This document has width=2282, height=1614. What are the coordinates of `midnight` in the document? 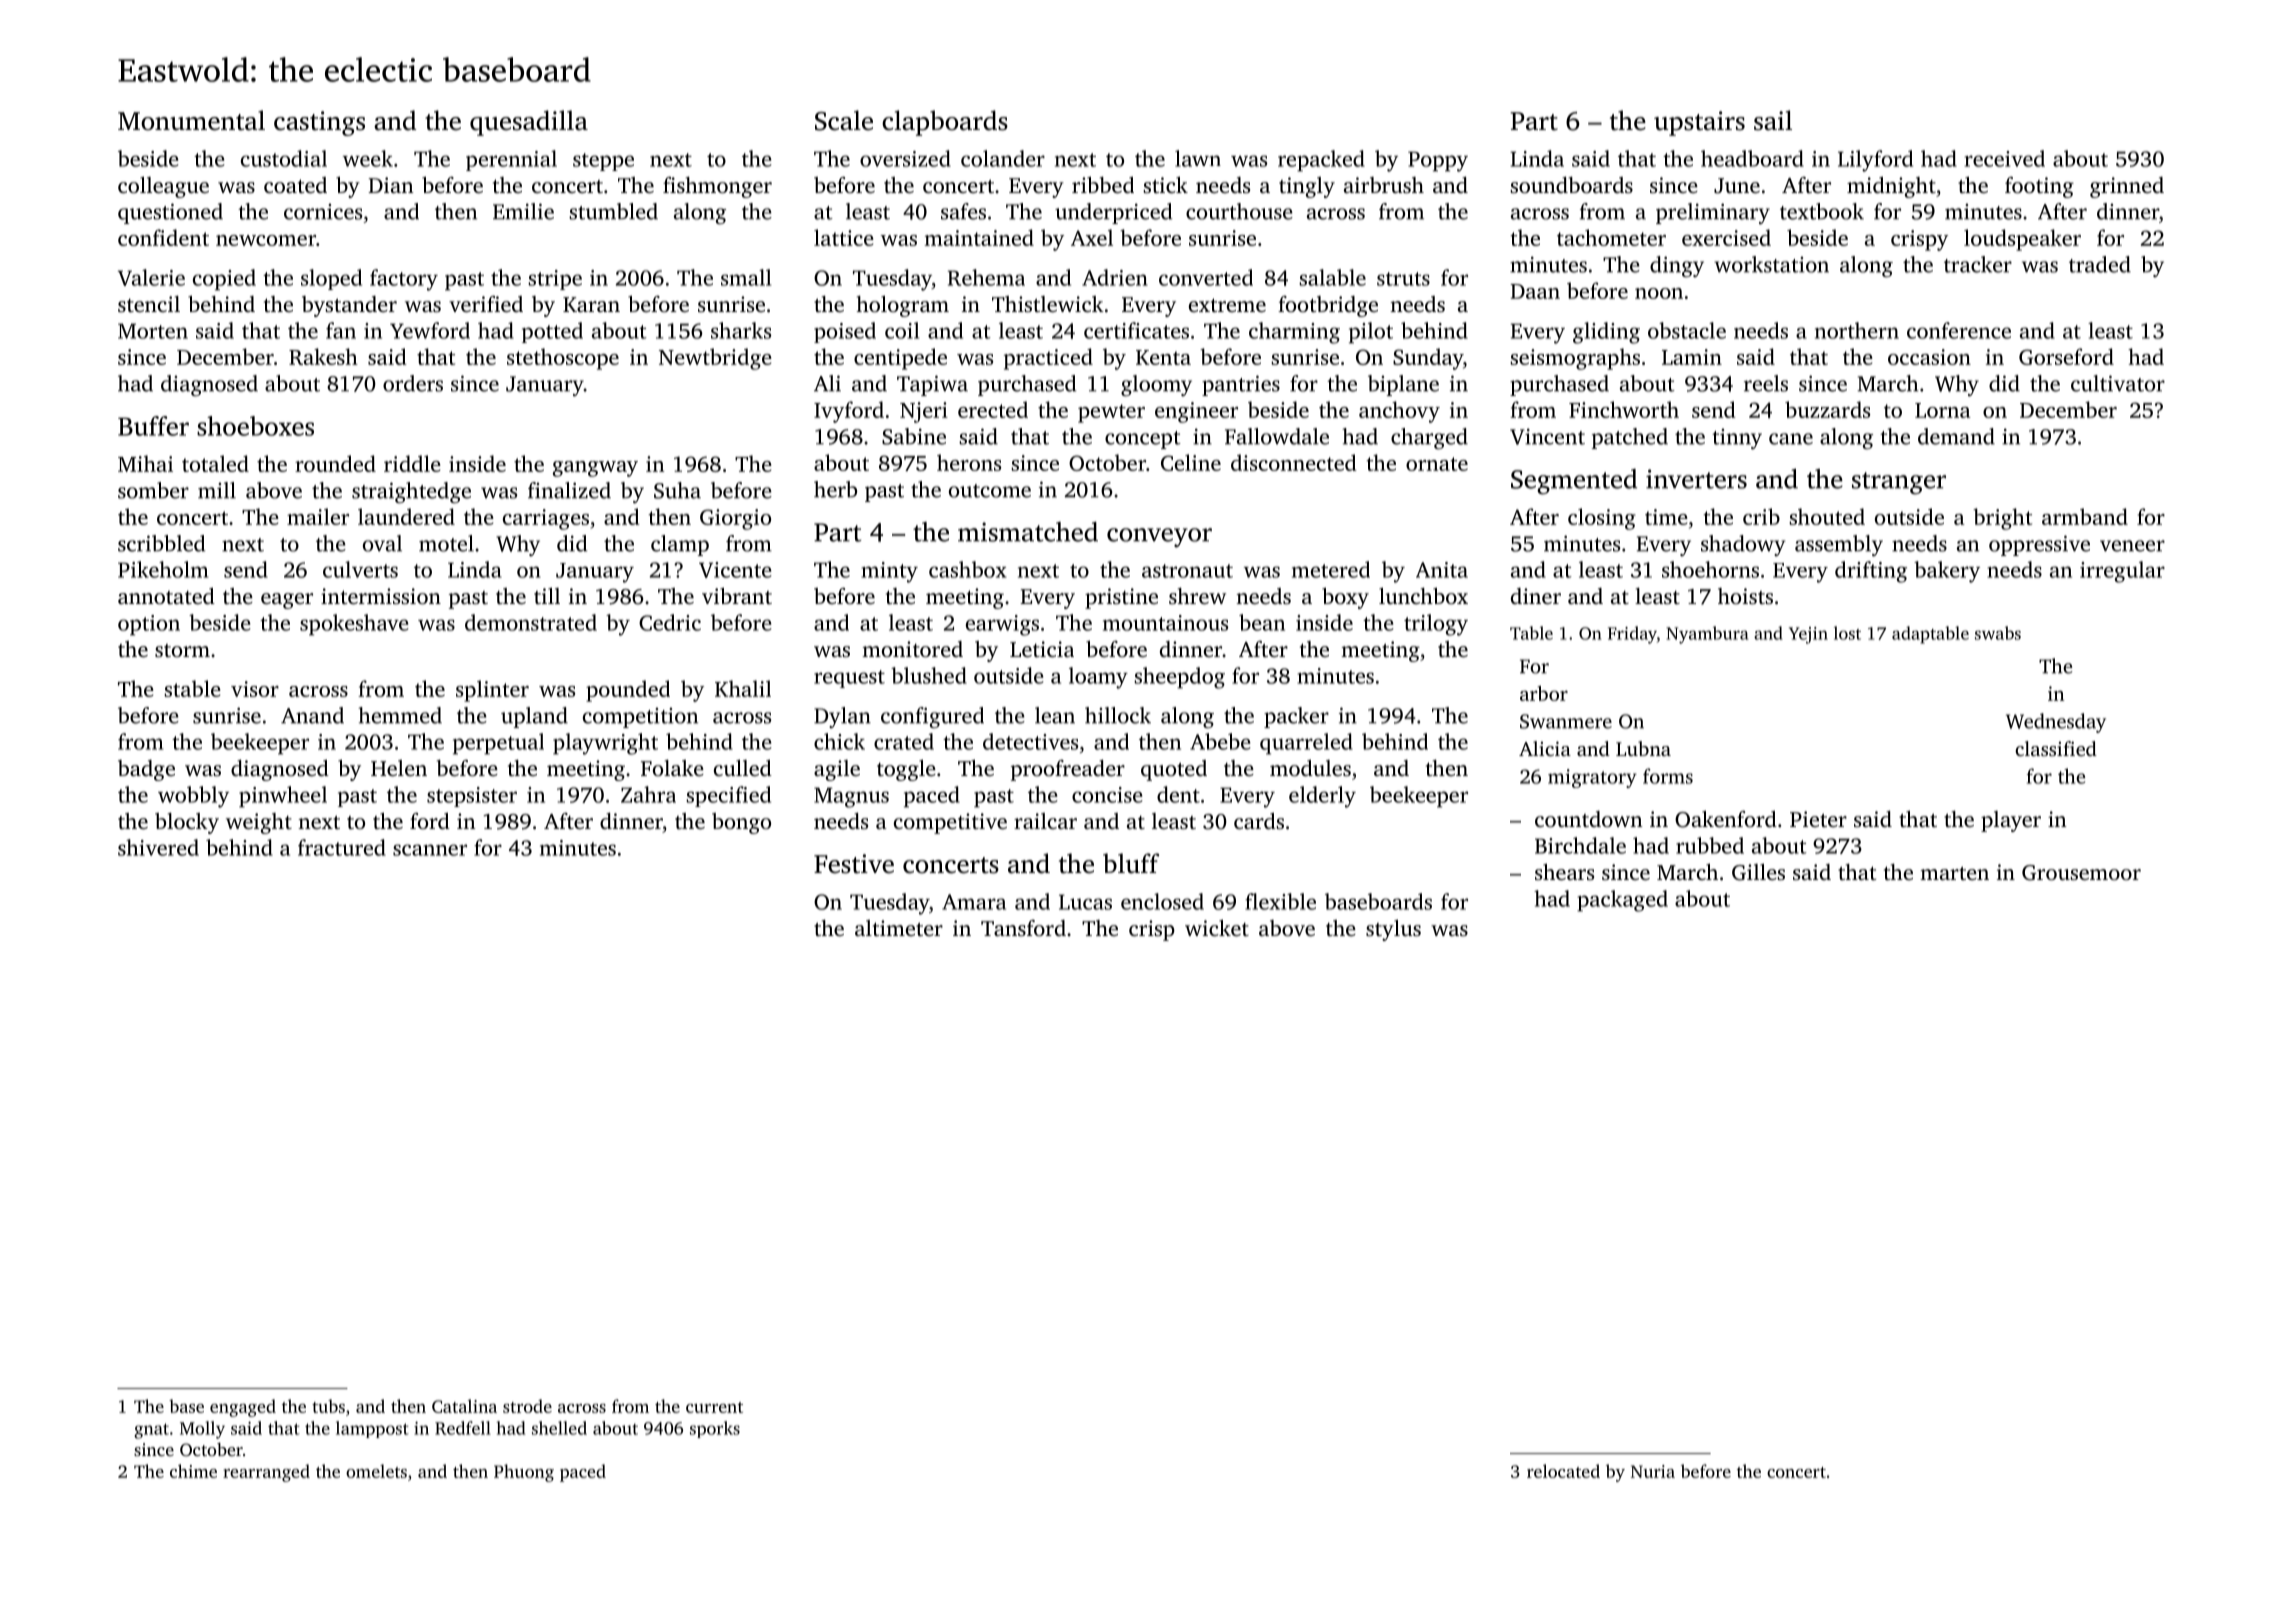 It's located at (1891, 187).
